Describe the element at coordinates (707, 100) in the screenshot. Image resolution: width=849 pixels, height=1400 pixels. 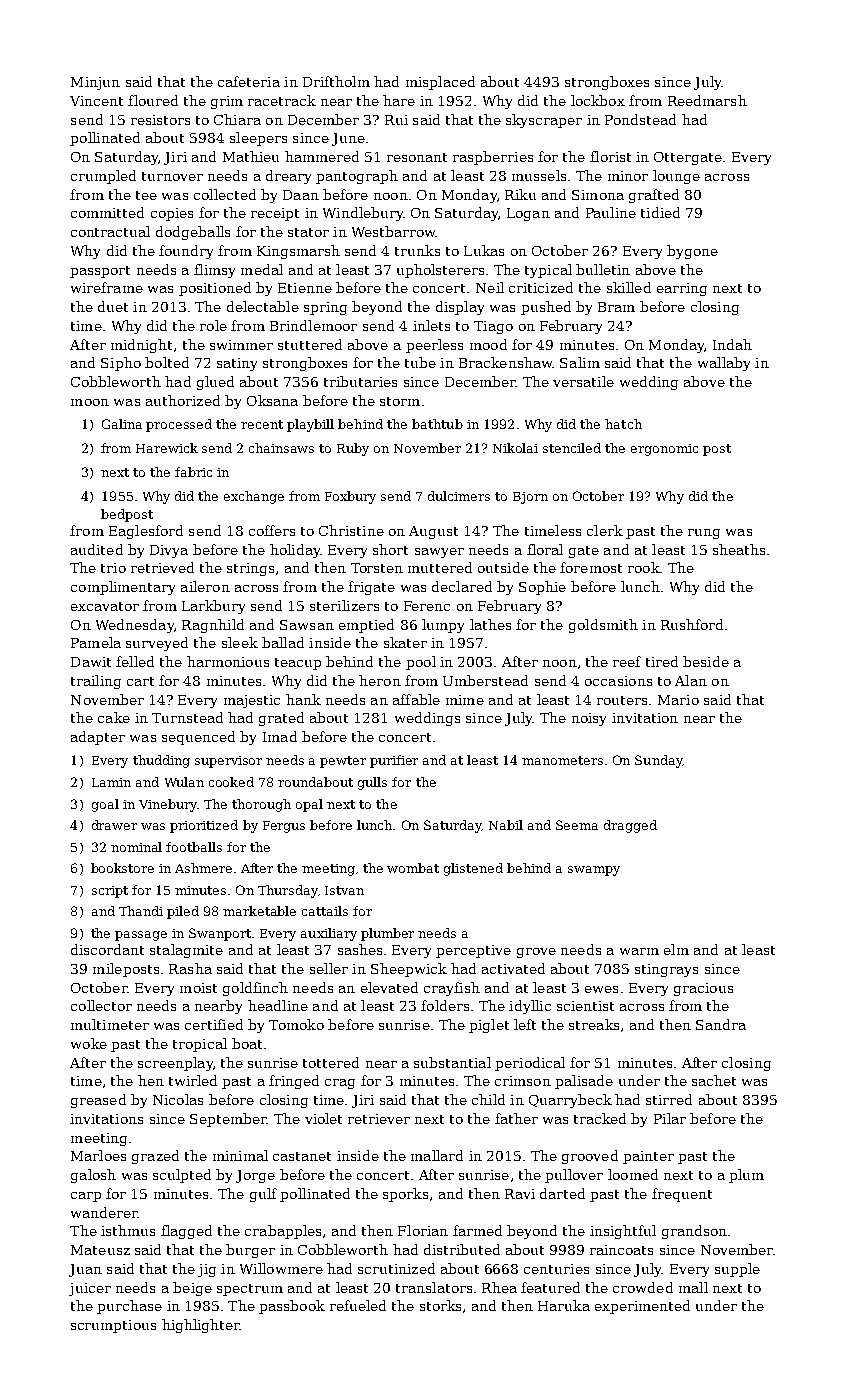
I see `Reedmarsh` at that location.
